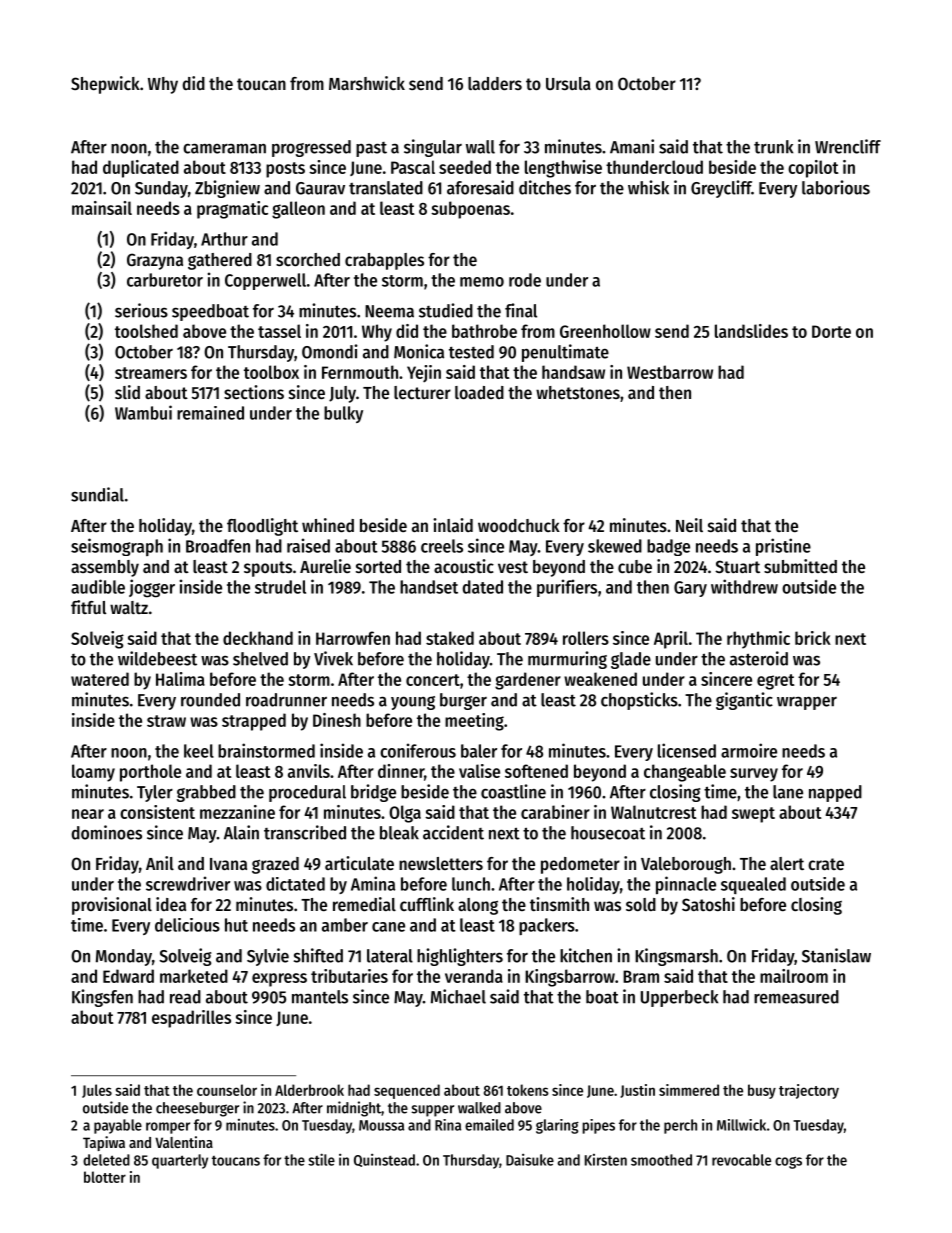  I want to click on Wrencliff, so click(848, 146).
